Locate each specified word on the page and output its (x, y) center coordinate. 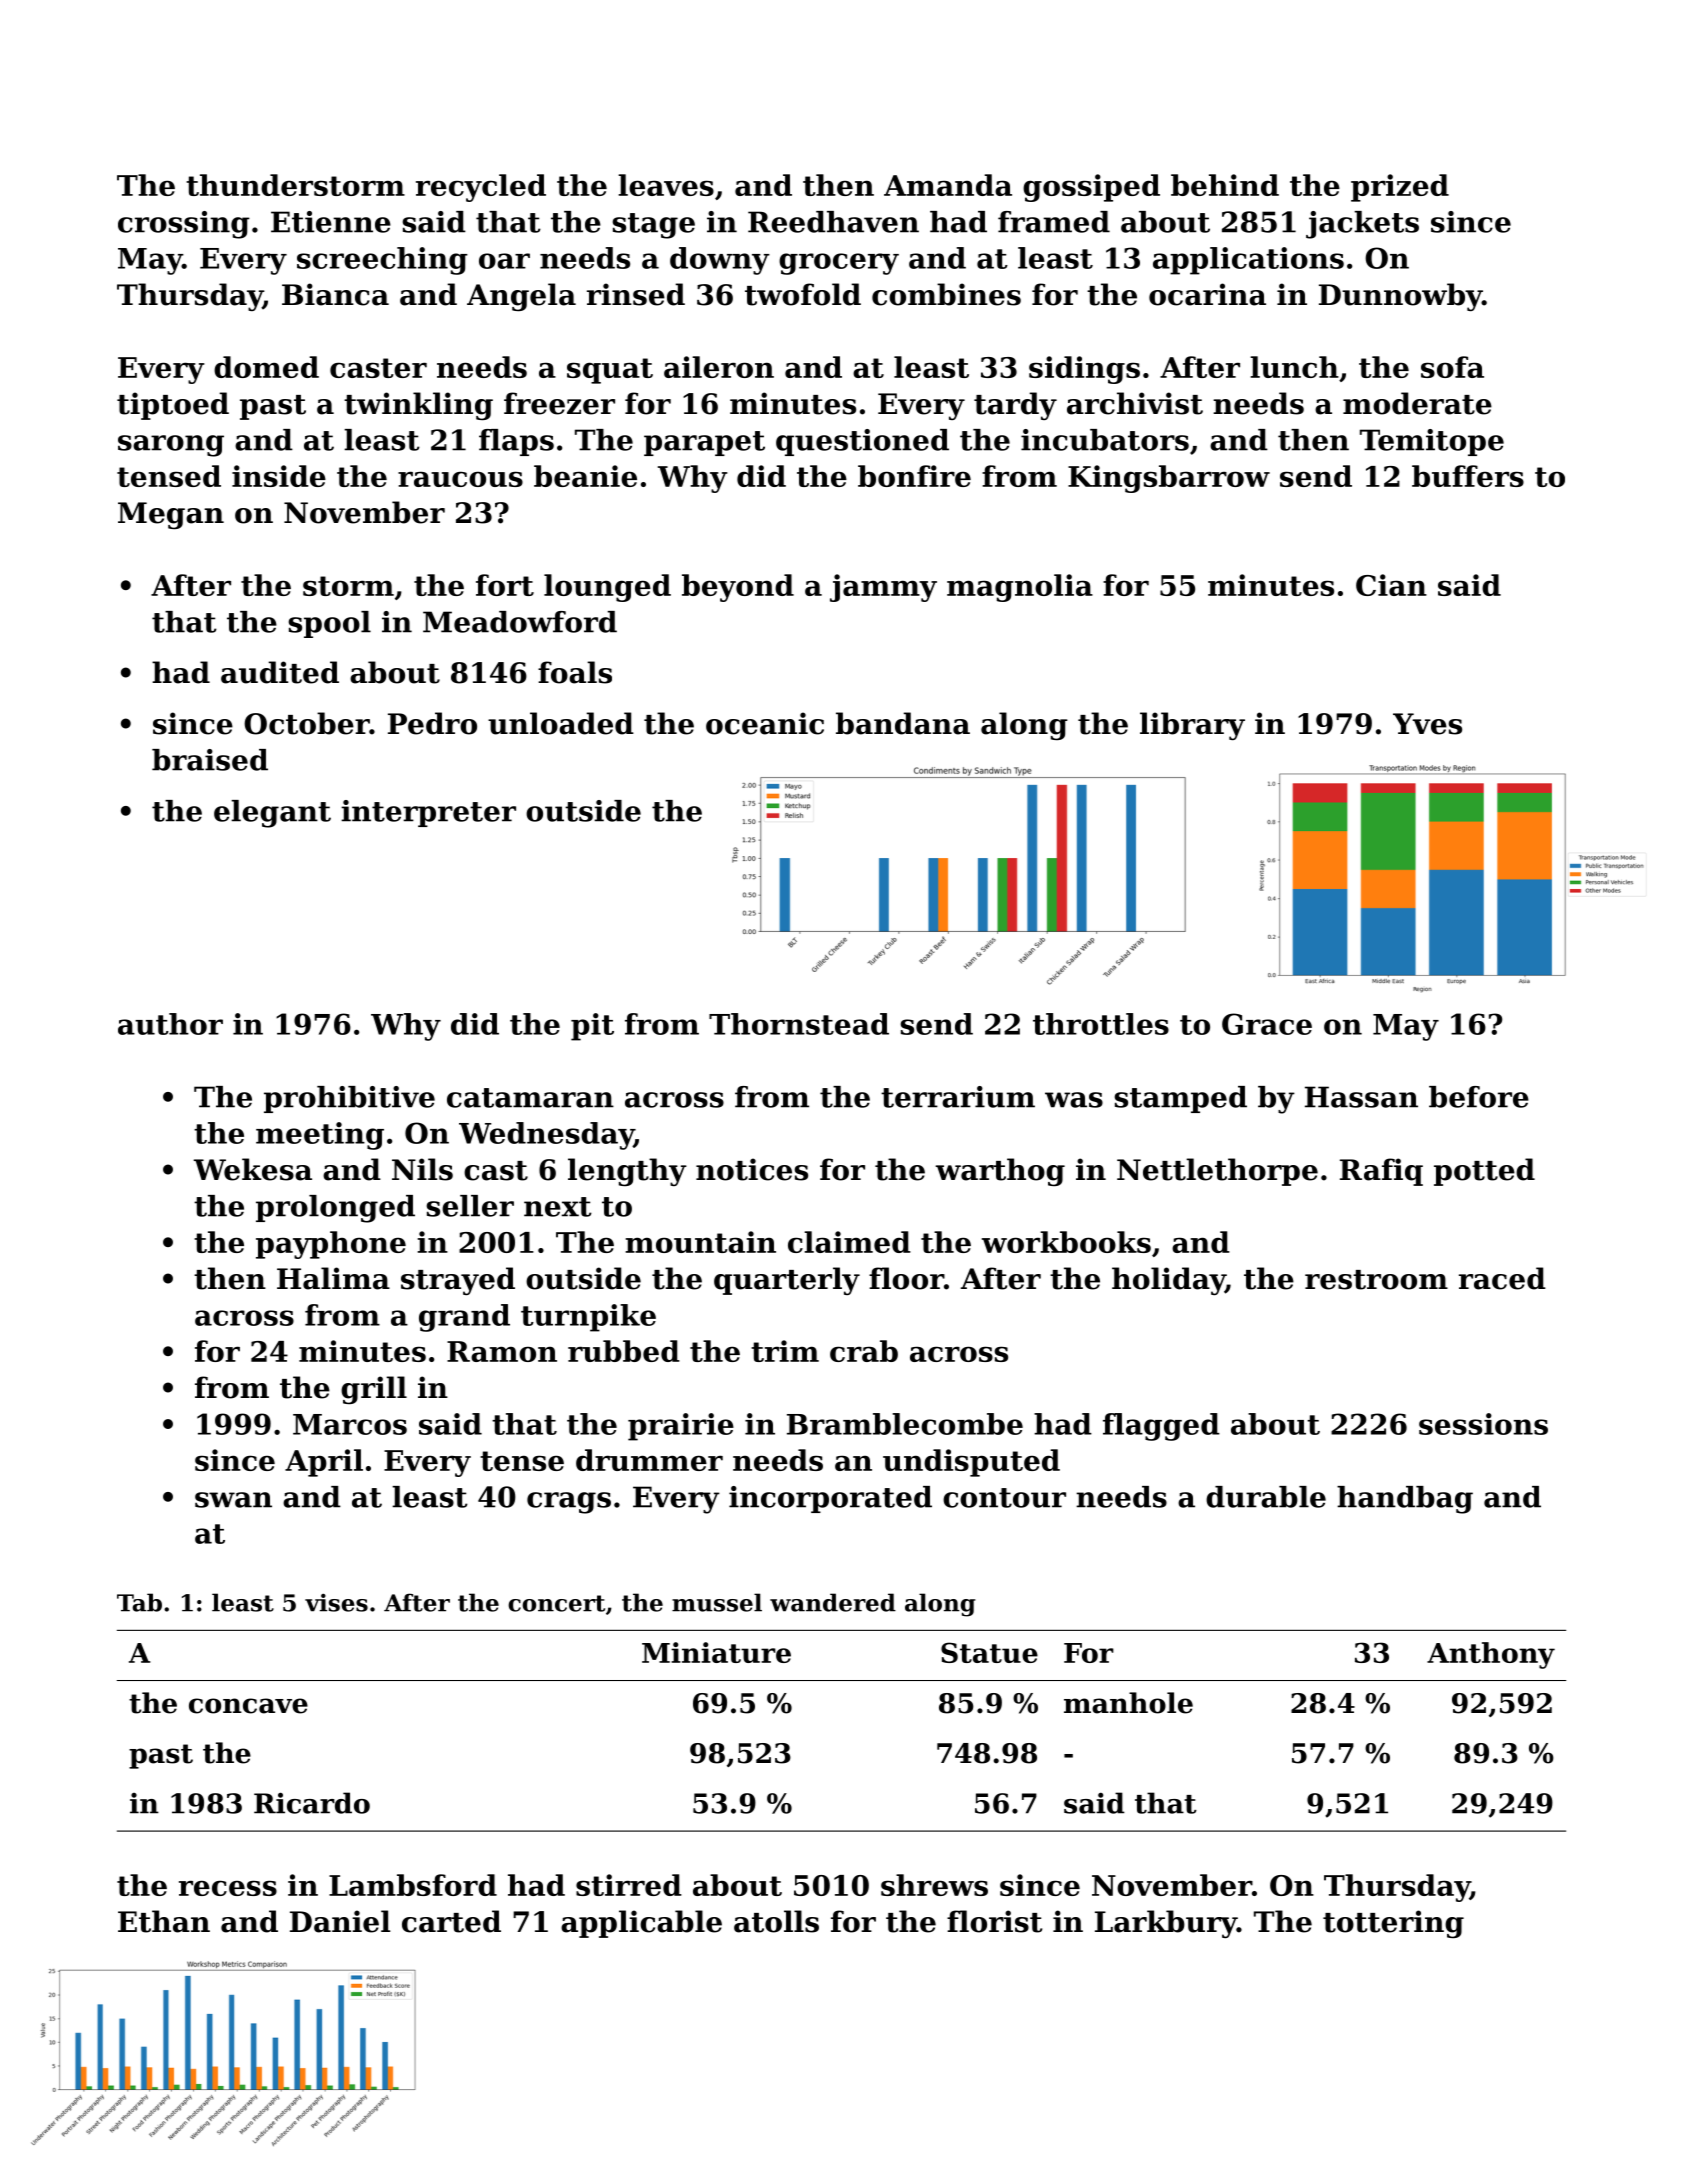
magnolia (1020, 588)
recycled (481, 188)
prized (1400, 188)
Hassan (1361, 1097)
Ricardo (312, 1803)
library (1192, 726)
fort (505, 585)
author (170, 1024)
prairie (681, 1427)
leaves (666, 185)
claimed (849, 1242)
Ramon (502, 1351)
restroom (1376, 1280)
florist (994, 1921)
